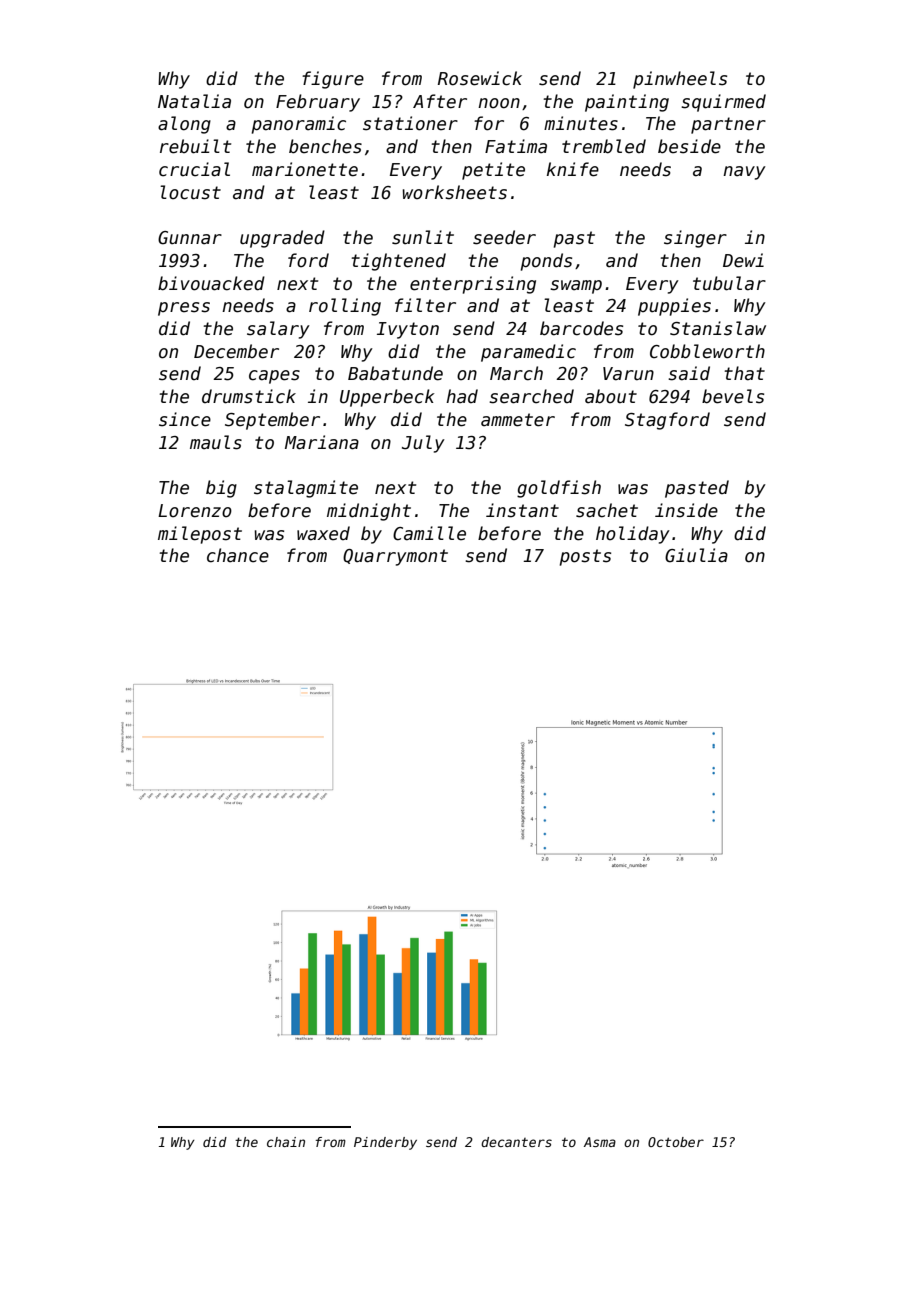  What do you see at coordinates (696, 555) in the screenshot?
I see `Giulia` at bounding box center [696, 555].
